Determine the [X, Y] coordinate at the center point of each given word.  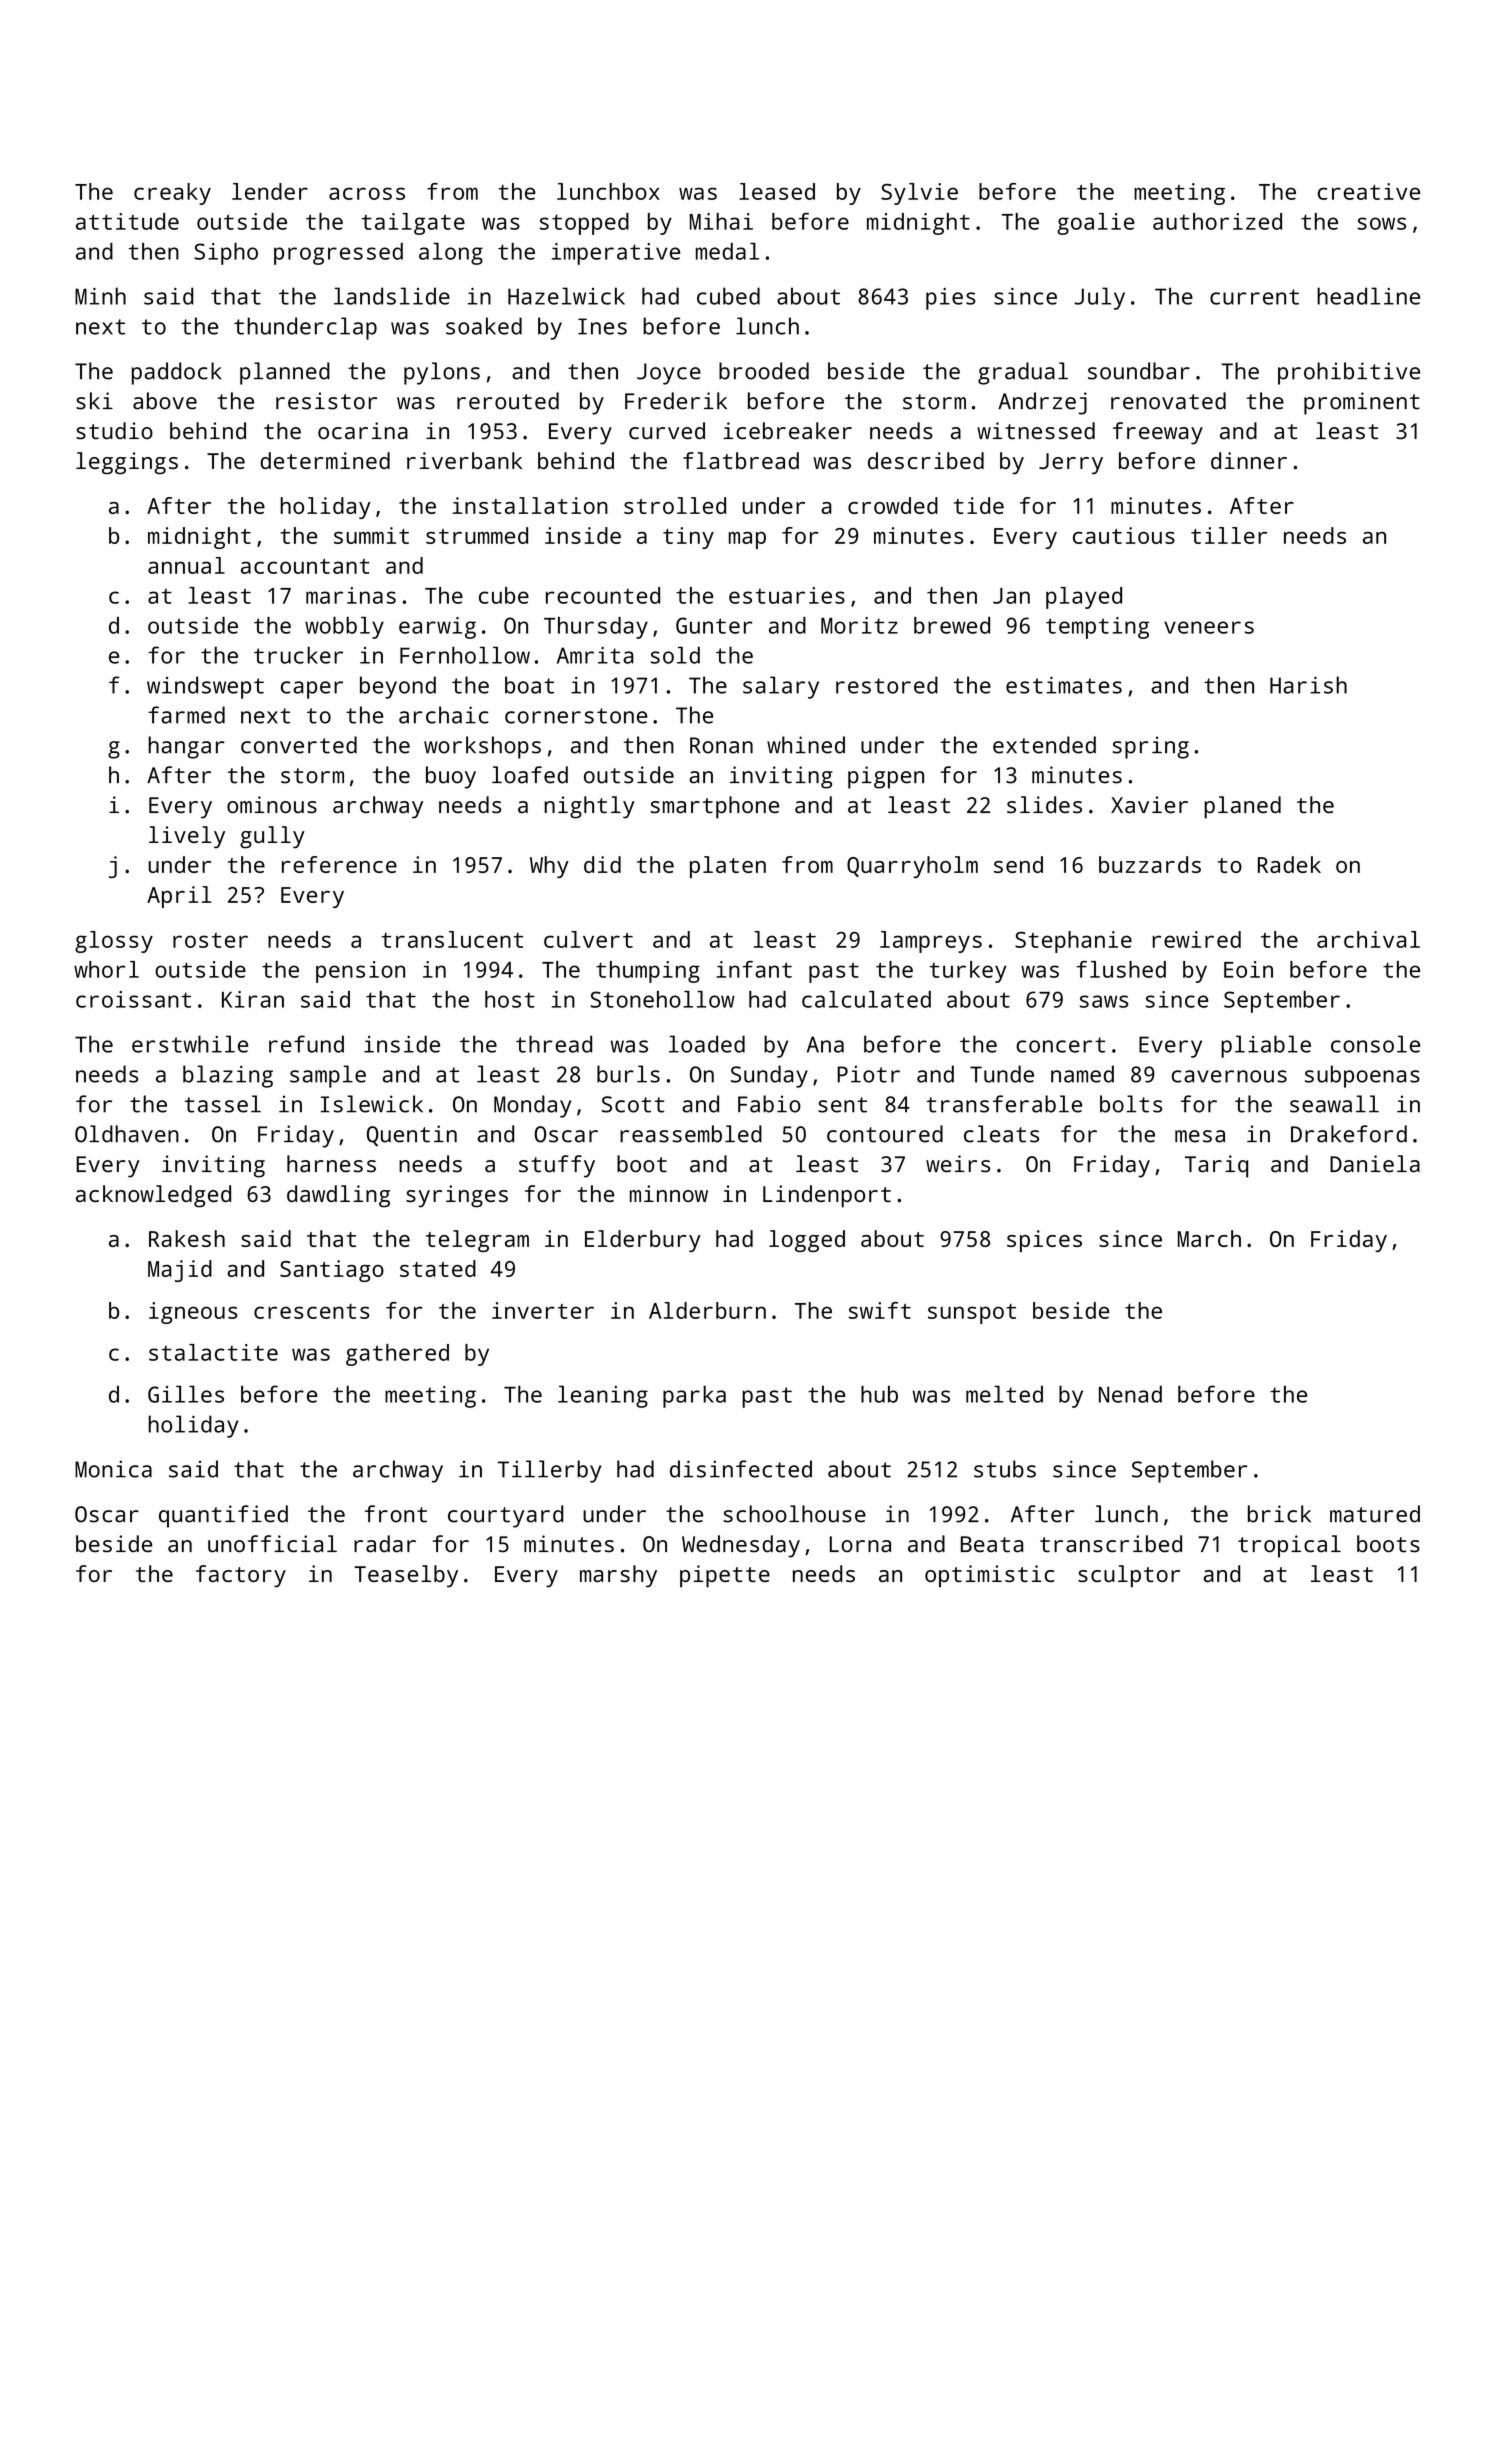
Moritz [859, 625]
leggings [127, 463]
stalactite [213, 1352]
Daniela [1375, 1164]
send [1018, 864]
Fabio [769, 1104]
